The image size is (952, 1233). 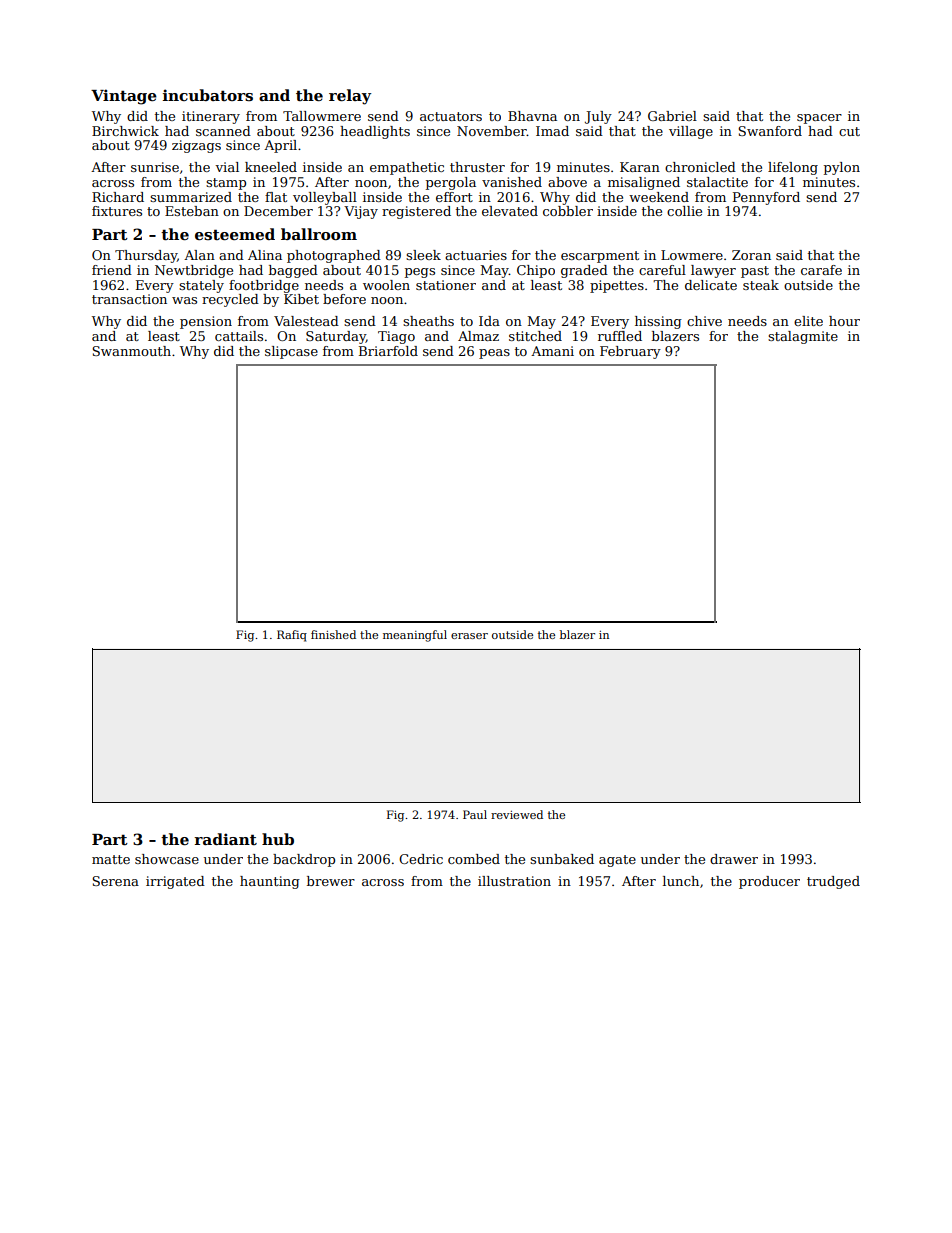 I want to click on illustration, so click(x=514, y=881).
